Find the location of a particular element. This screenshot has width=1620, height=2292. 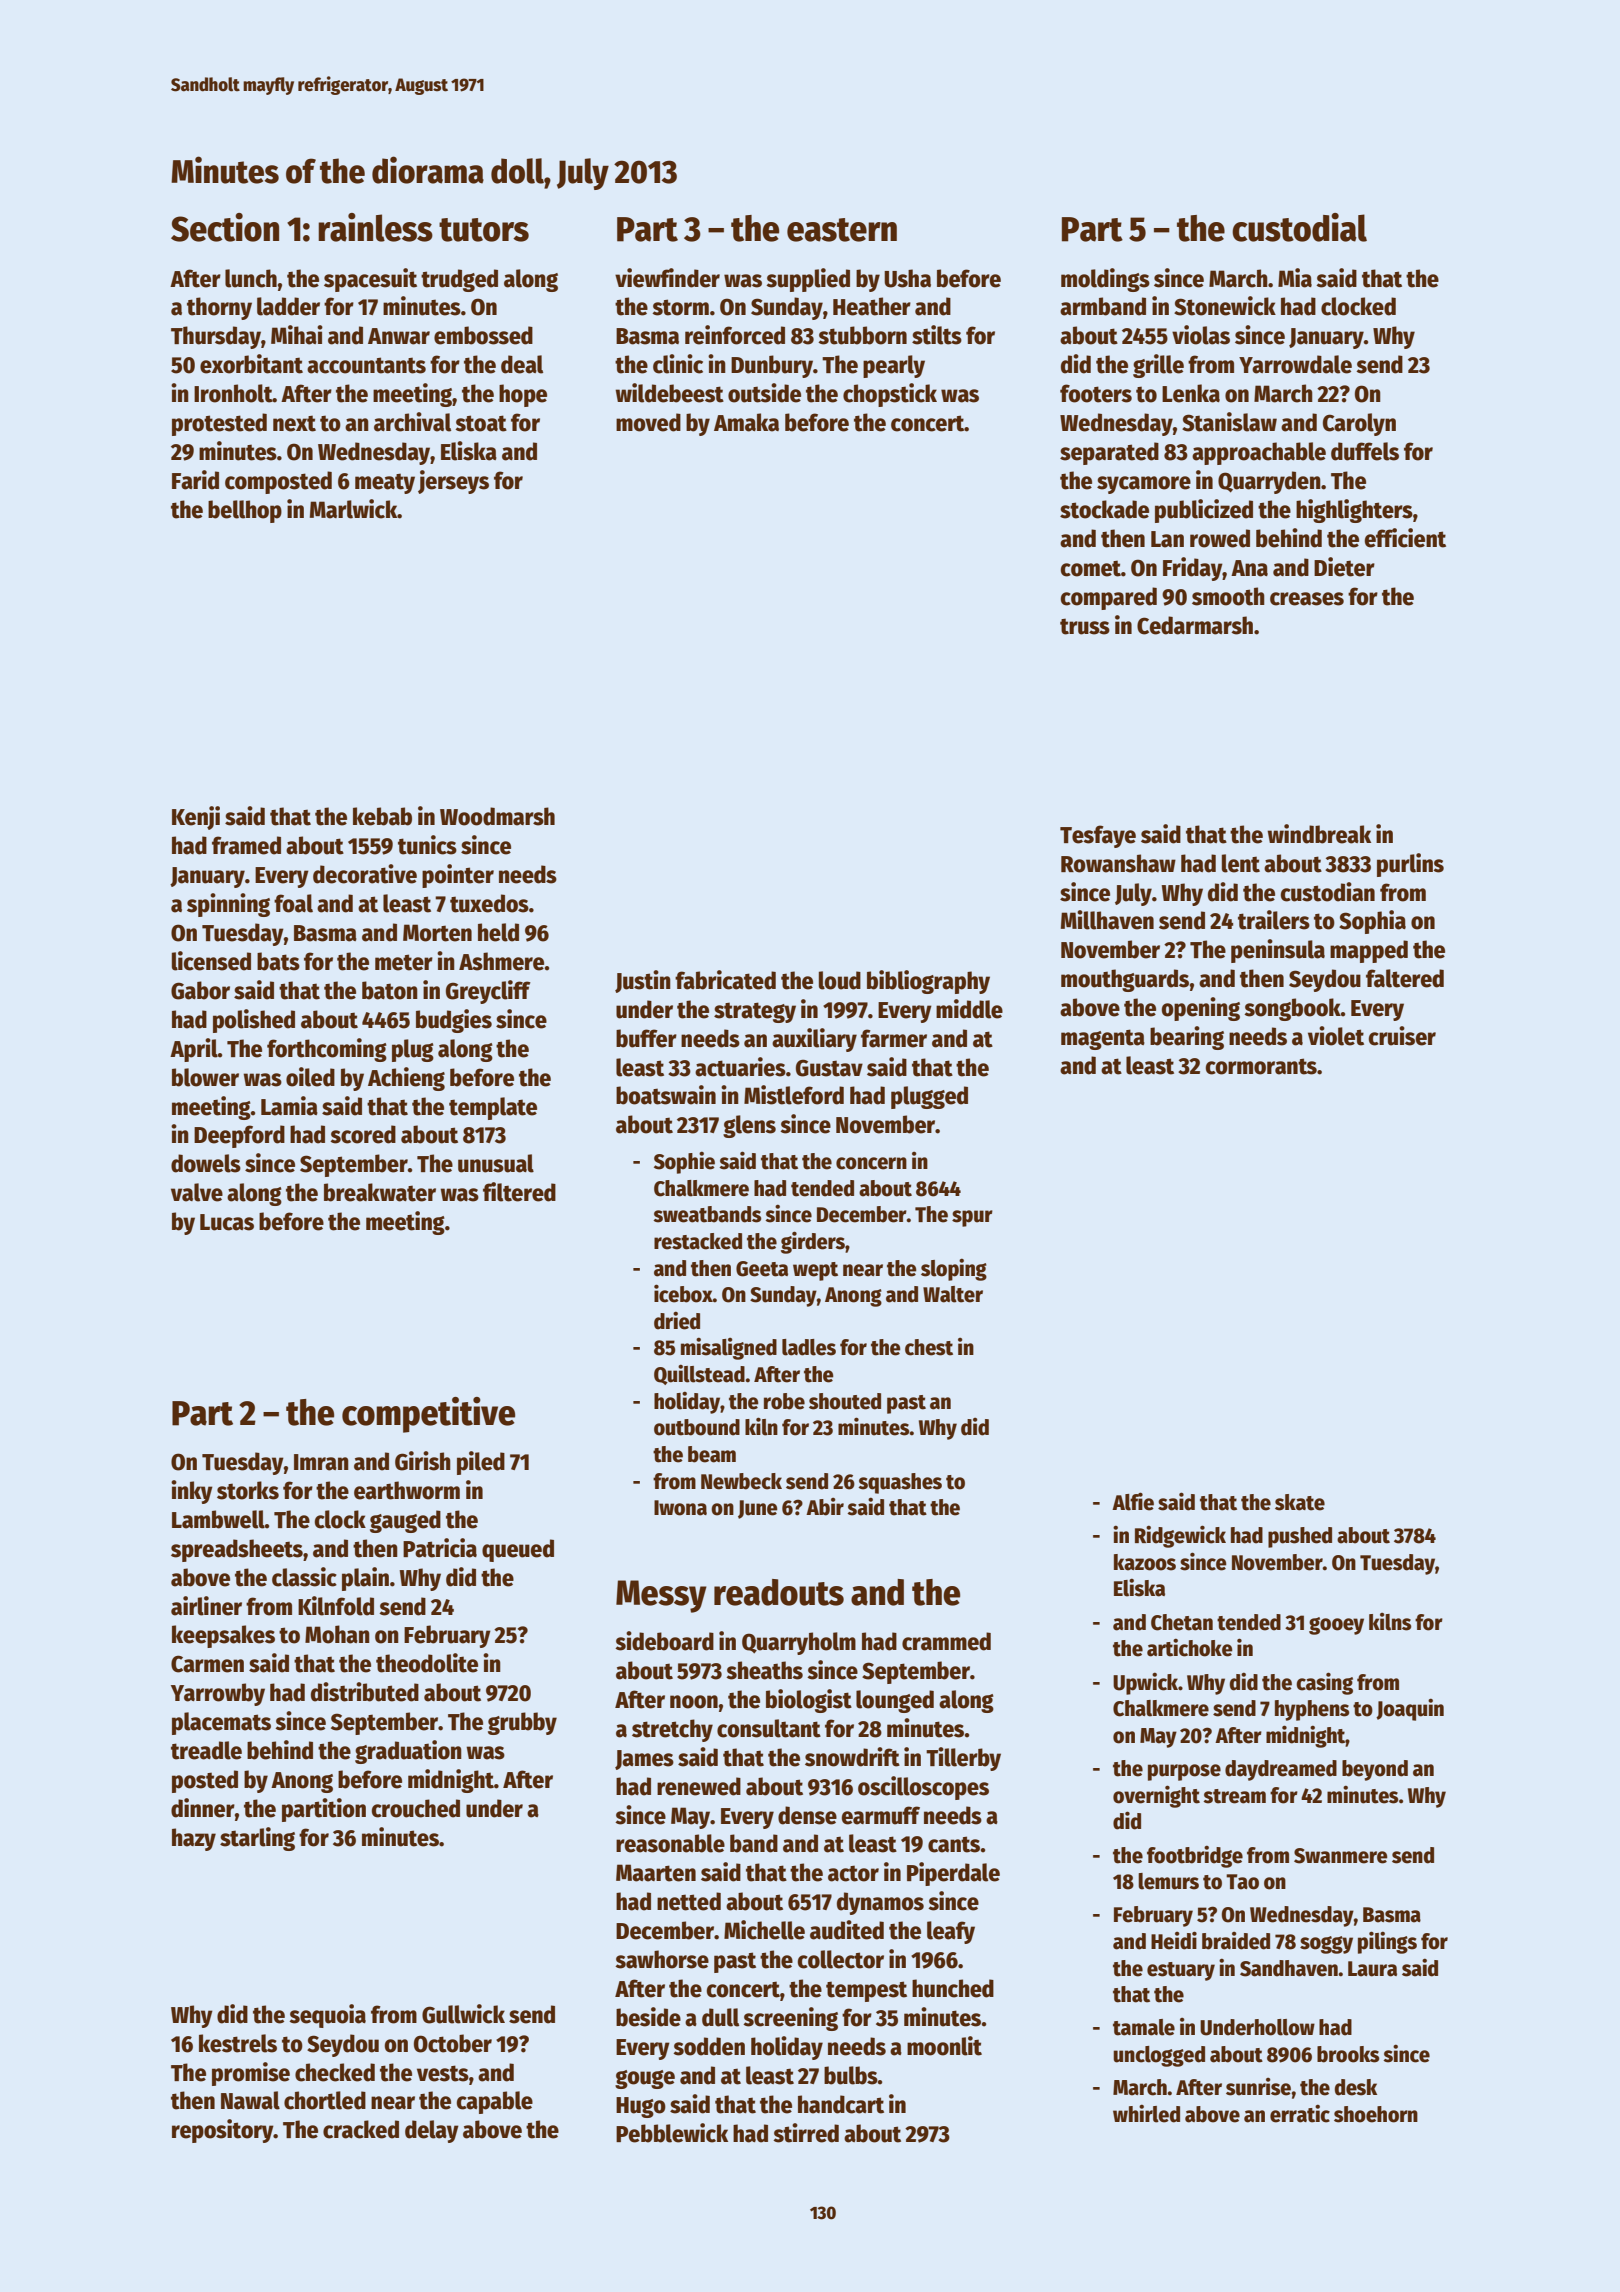

renewed is located at coordinates (699, 1786).
